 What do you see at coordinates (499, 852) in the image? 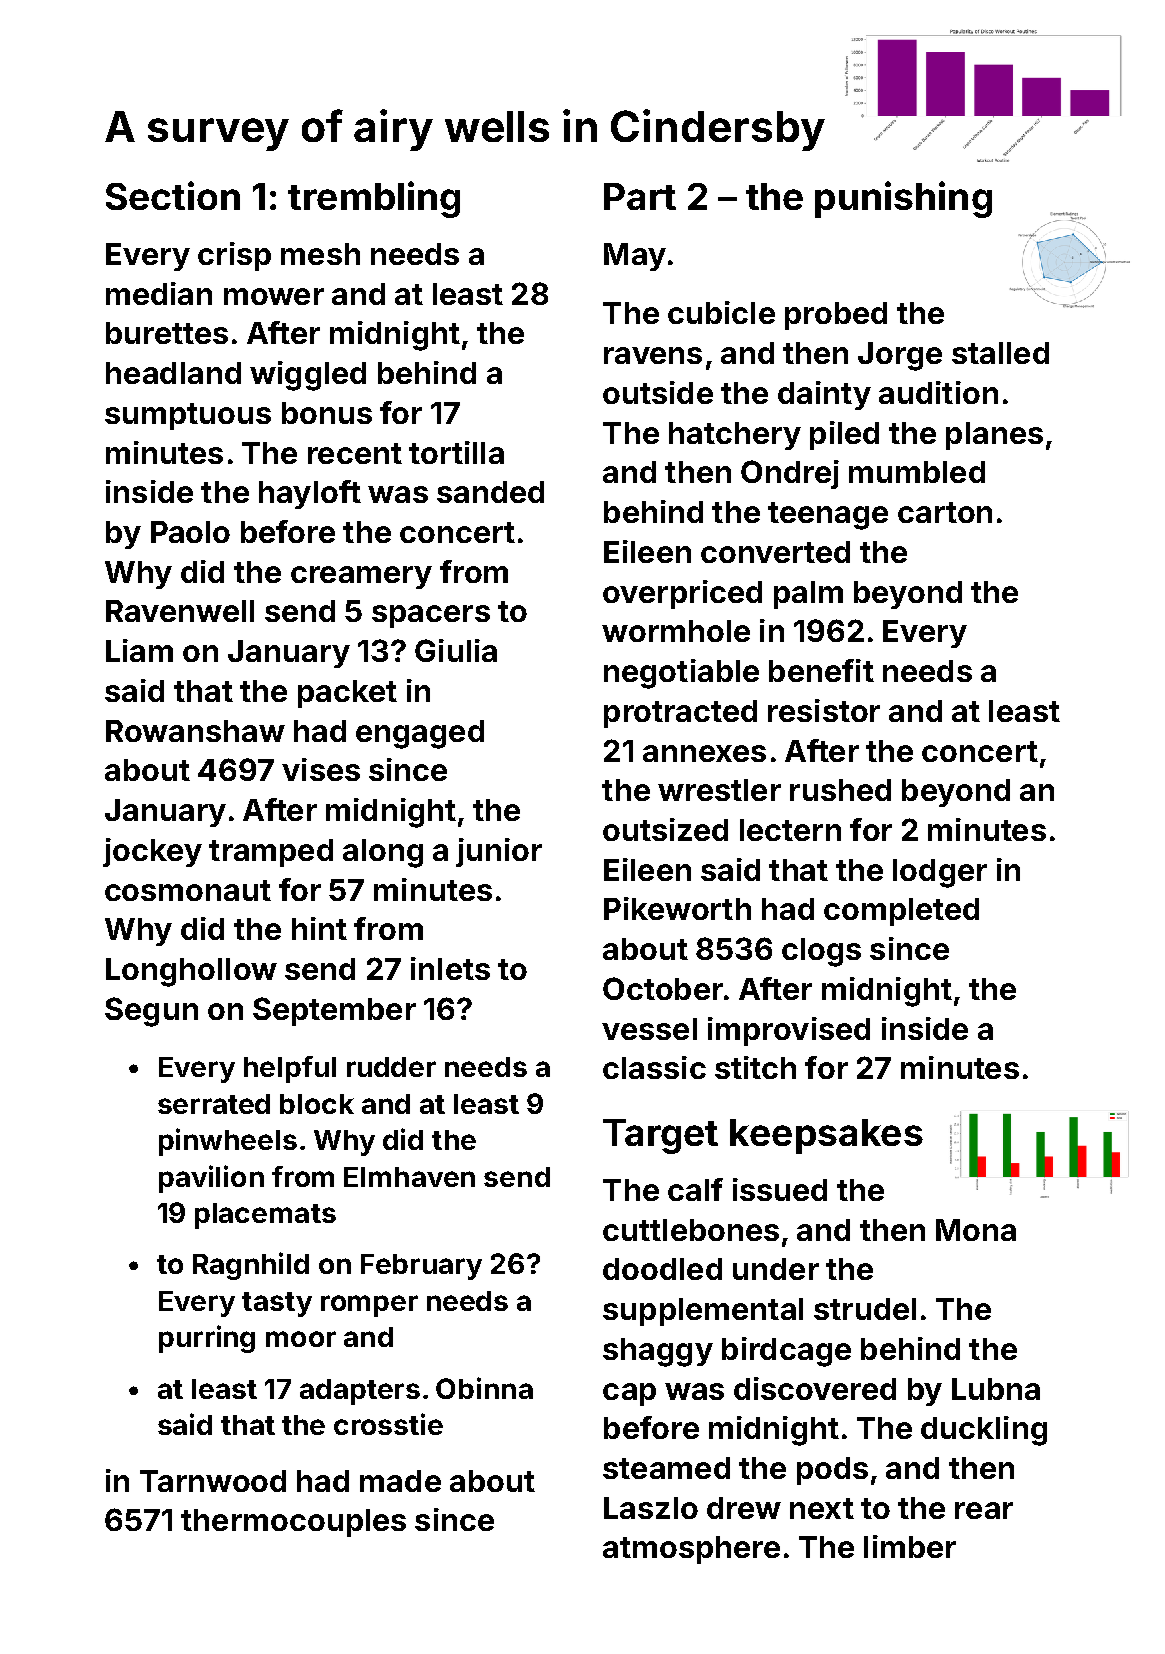
I see `junior` at bounding box center [499, 852].
